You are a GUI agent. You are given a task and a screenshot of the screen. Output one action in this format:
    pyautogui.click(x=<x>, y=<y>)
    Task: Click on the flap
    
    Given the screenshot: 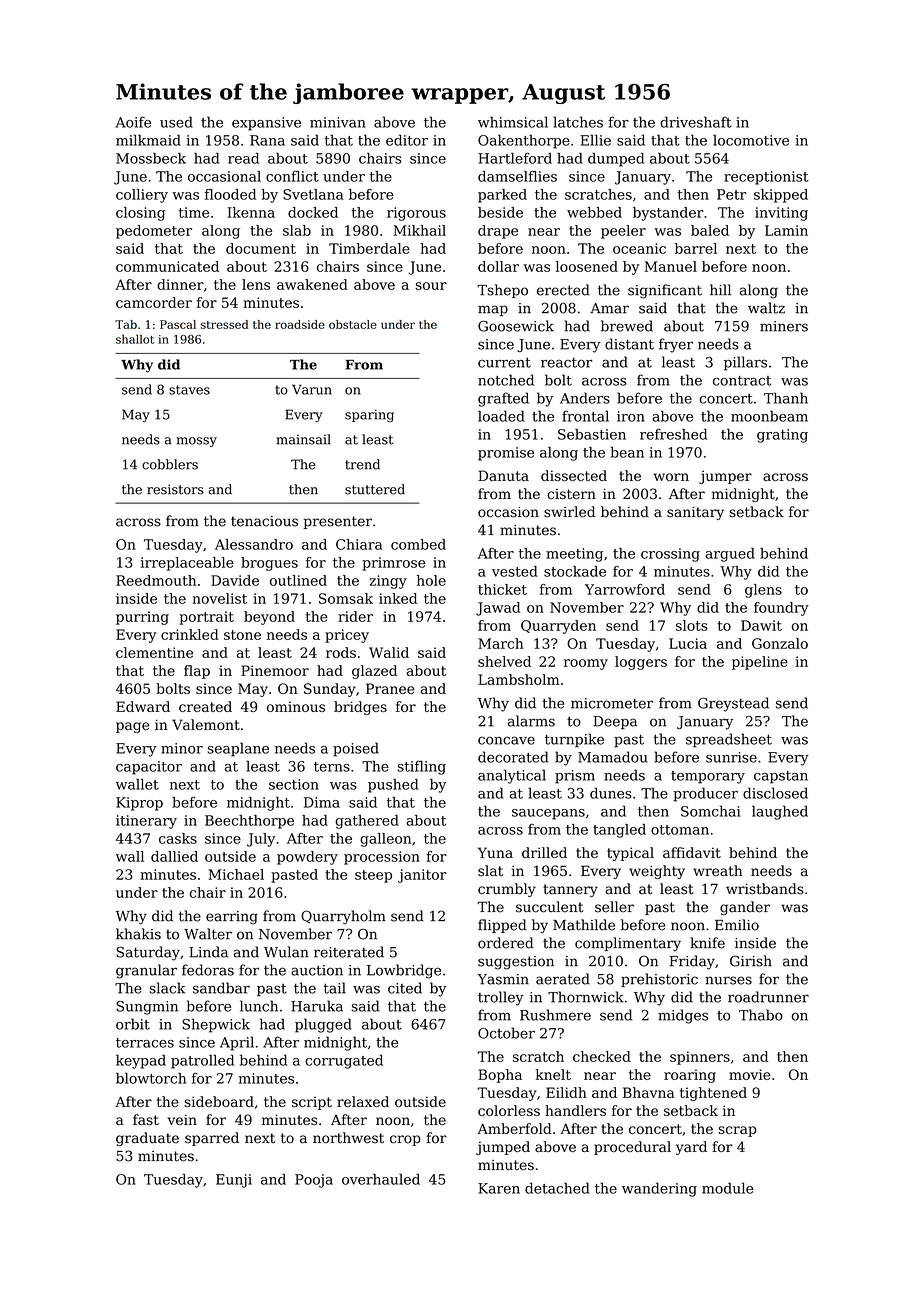 What is the action you would take?
    pyautogui.click(x=197, y=672)
